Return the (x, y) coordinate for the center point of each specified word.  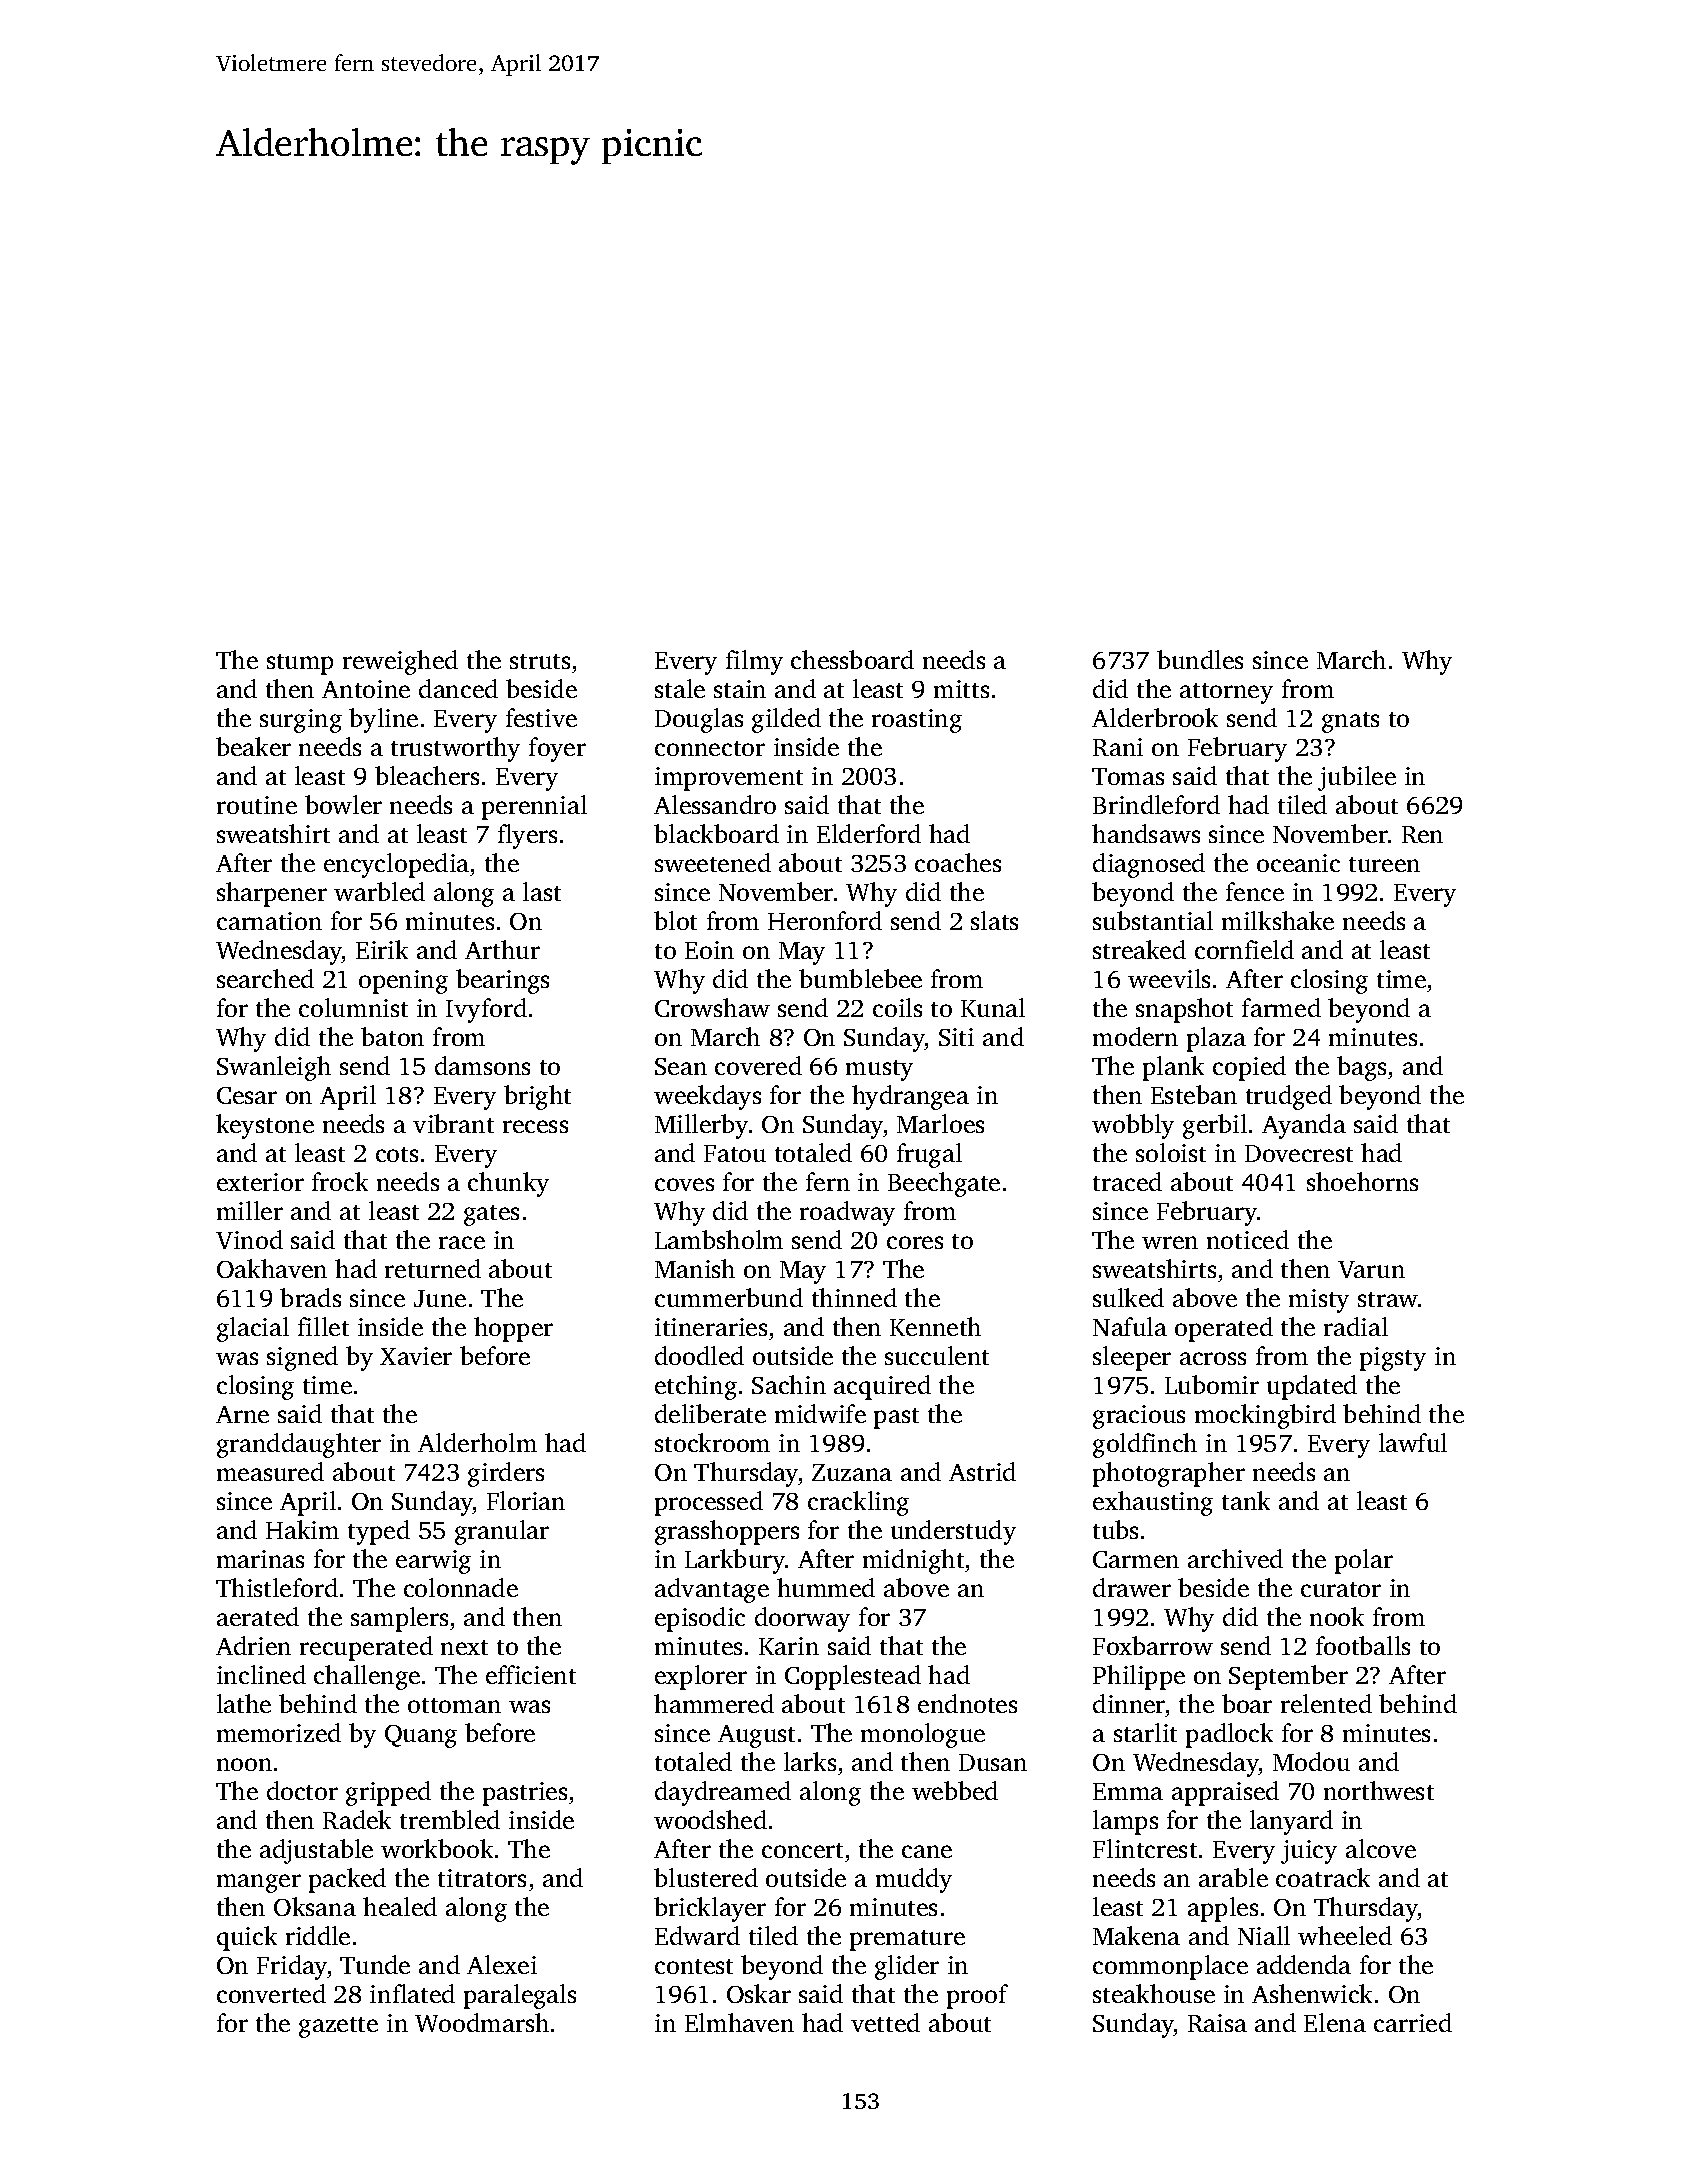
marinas (260, 1559)
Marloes (940, 1123)
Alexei (502, 1964)
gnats (1350, 722)
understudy (953, 1532)
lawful (1413, 1442)
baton (392, 1036)
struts (540, 661)
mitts (961, 689)
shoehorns (1362, 1181)
